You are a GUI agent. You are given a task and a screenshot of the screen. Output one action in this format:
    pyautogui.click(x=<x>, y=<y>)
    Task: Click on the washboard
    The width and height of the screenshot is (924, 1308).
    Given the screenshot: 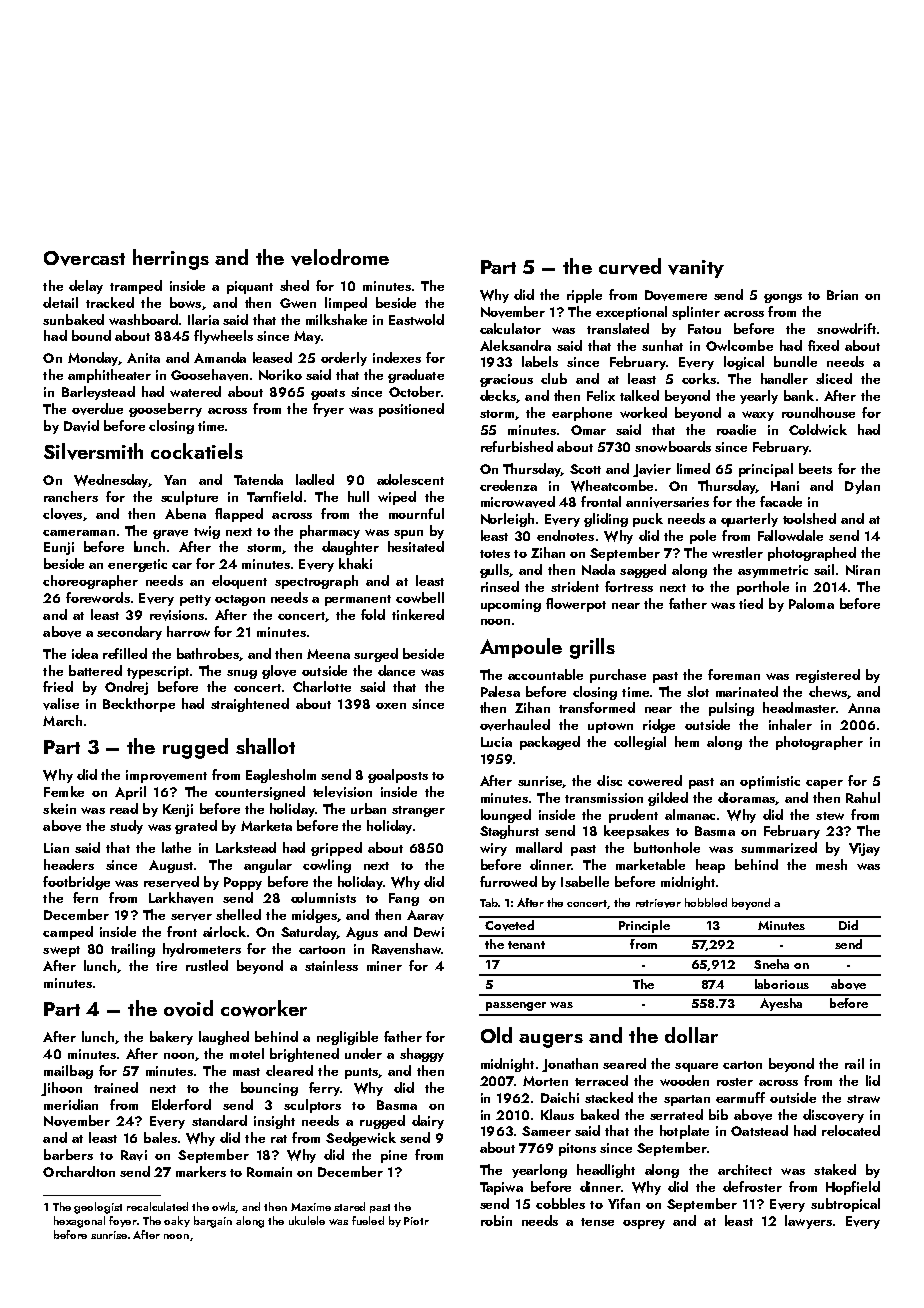 What is the action you would take?
    pyautogui.click(x=143, y=319)
